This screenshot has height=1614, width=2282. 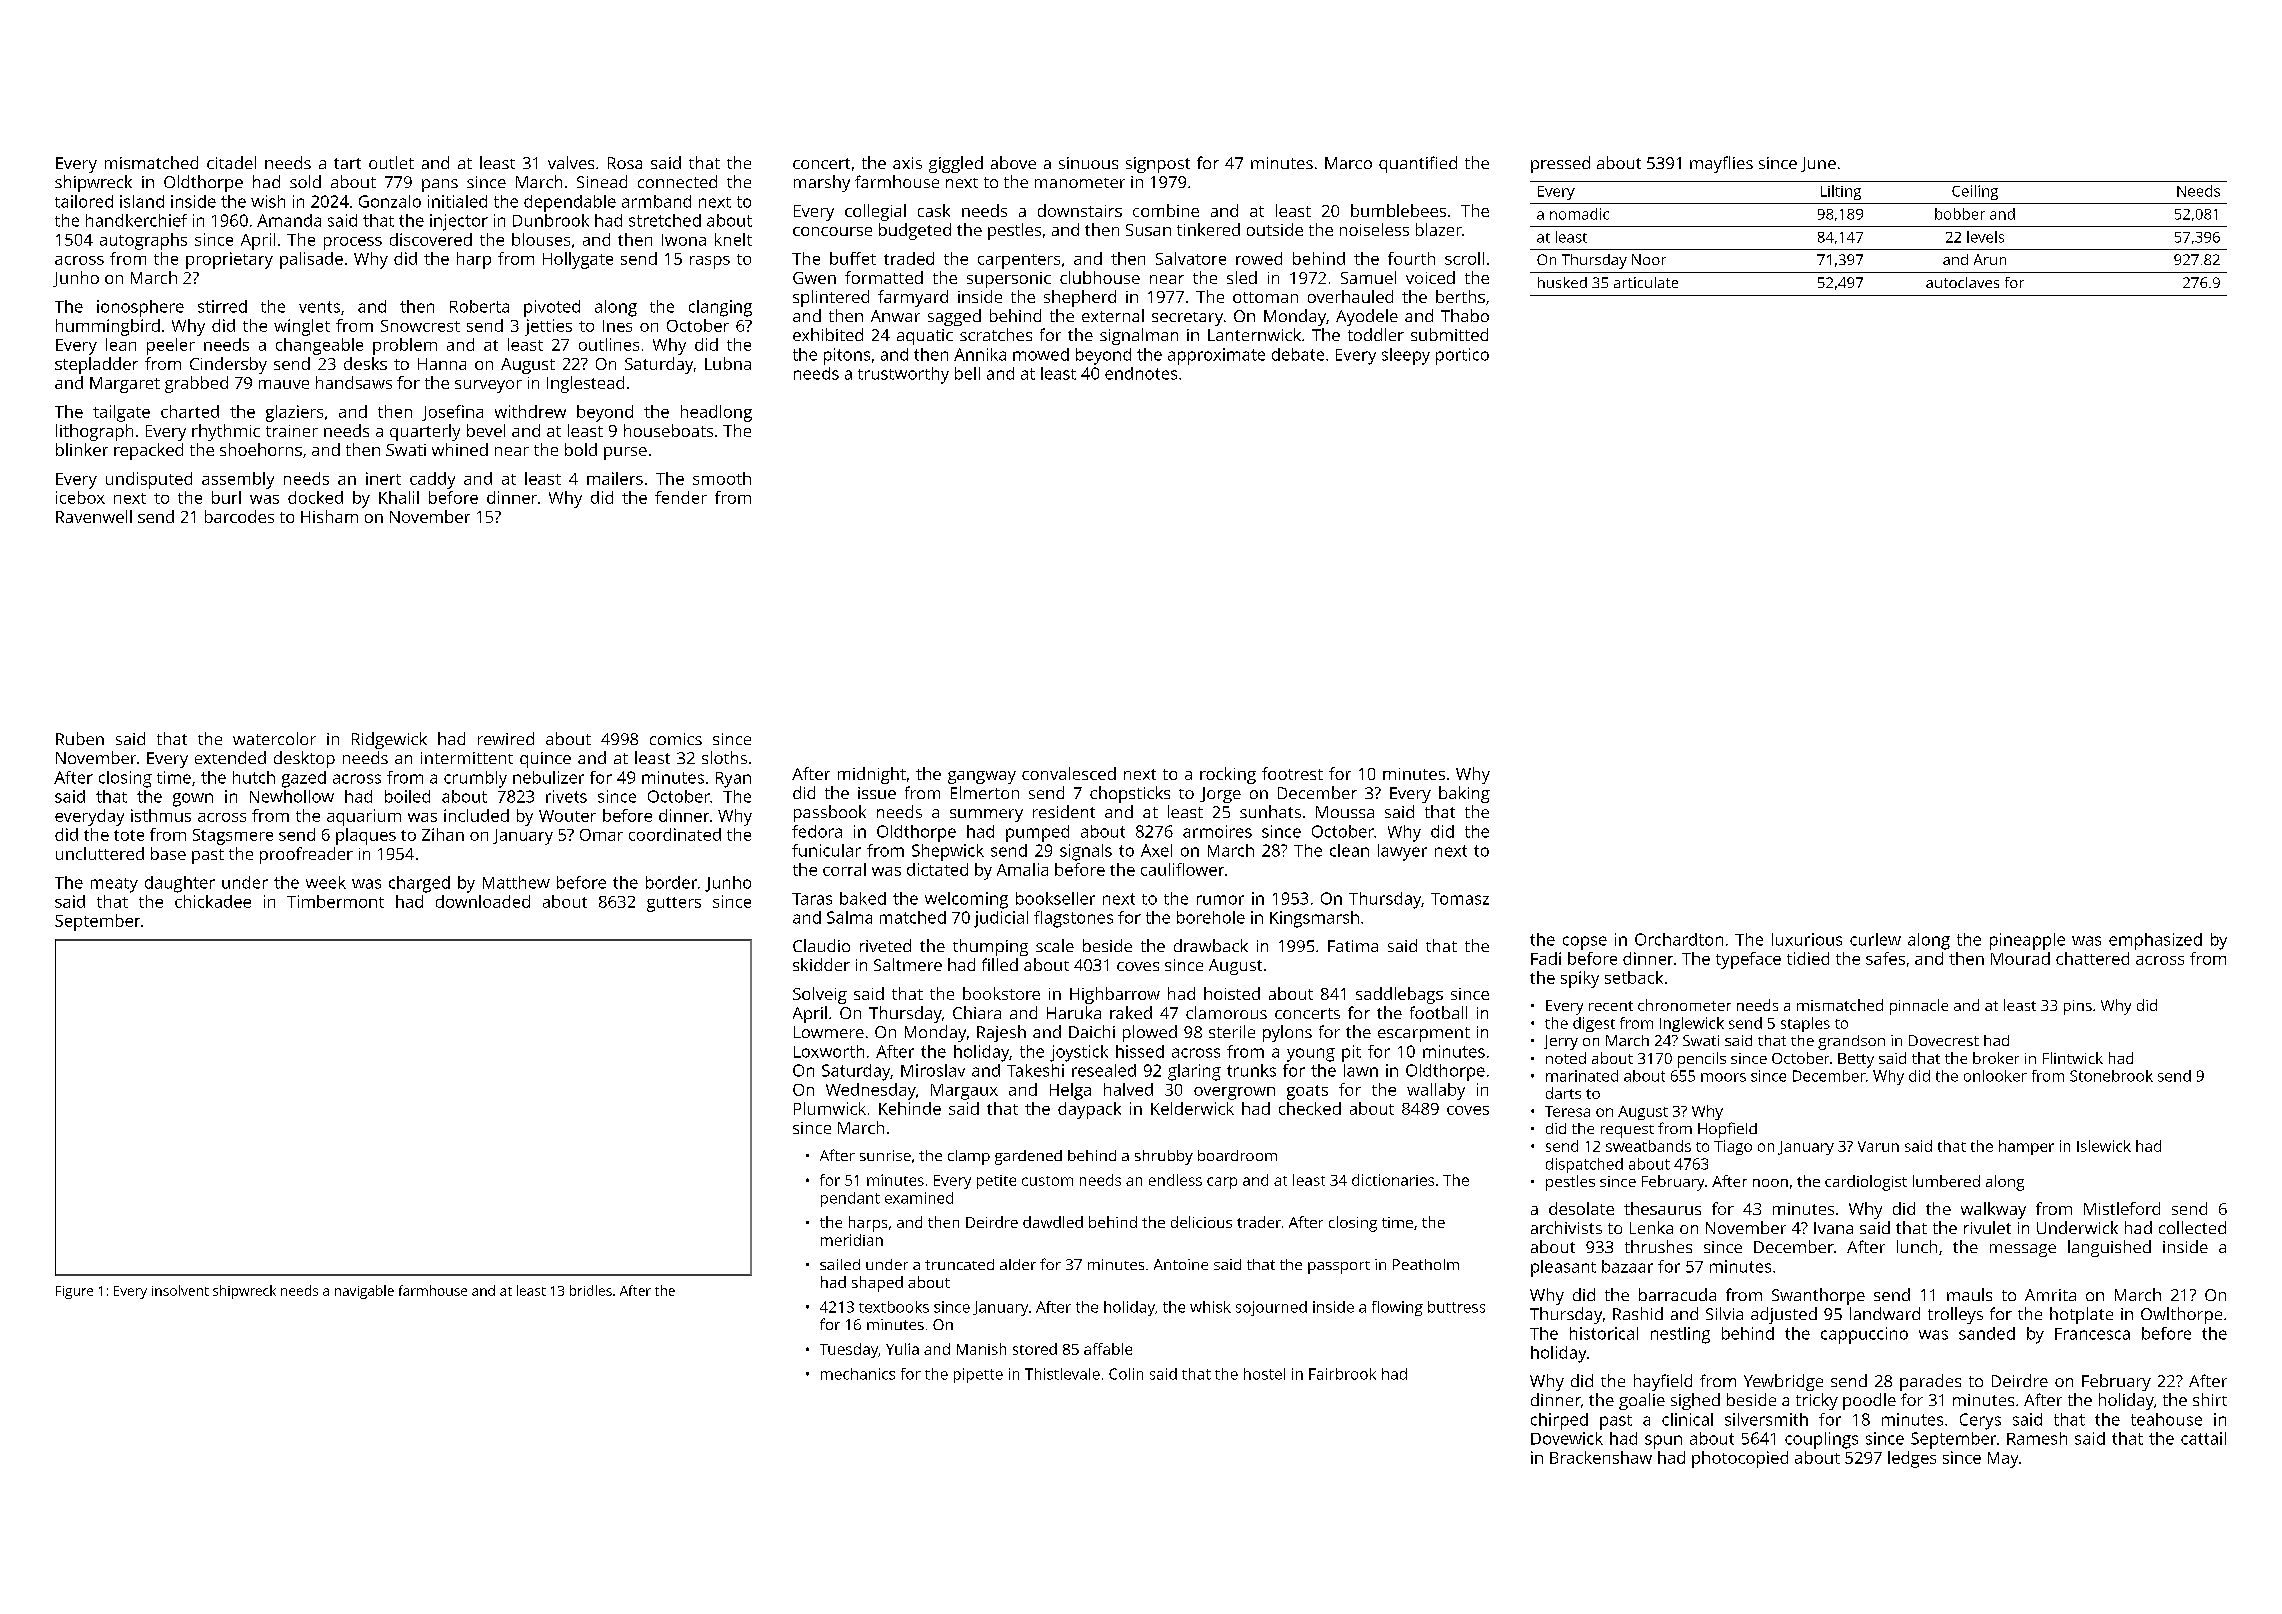 I want to click on tailored, so click(x=84, y=201).
